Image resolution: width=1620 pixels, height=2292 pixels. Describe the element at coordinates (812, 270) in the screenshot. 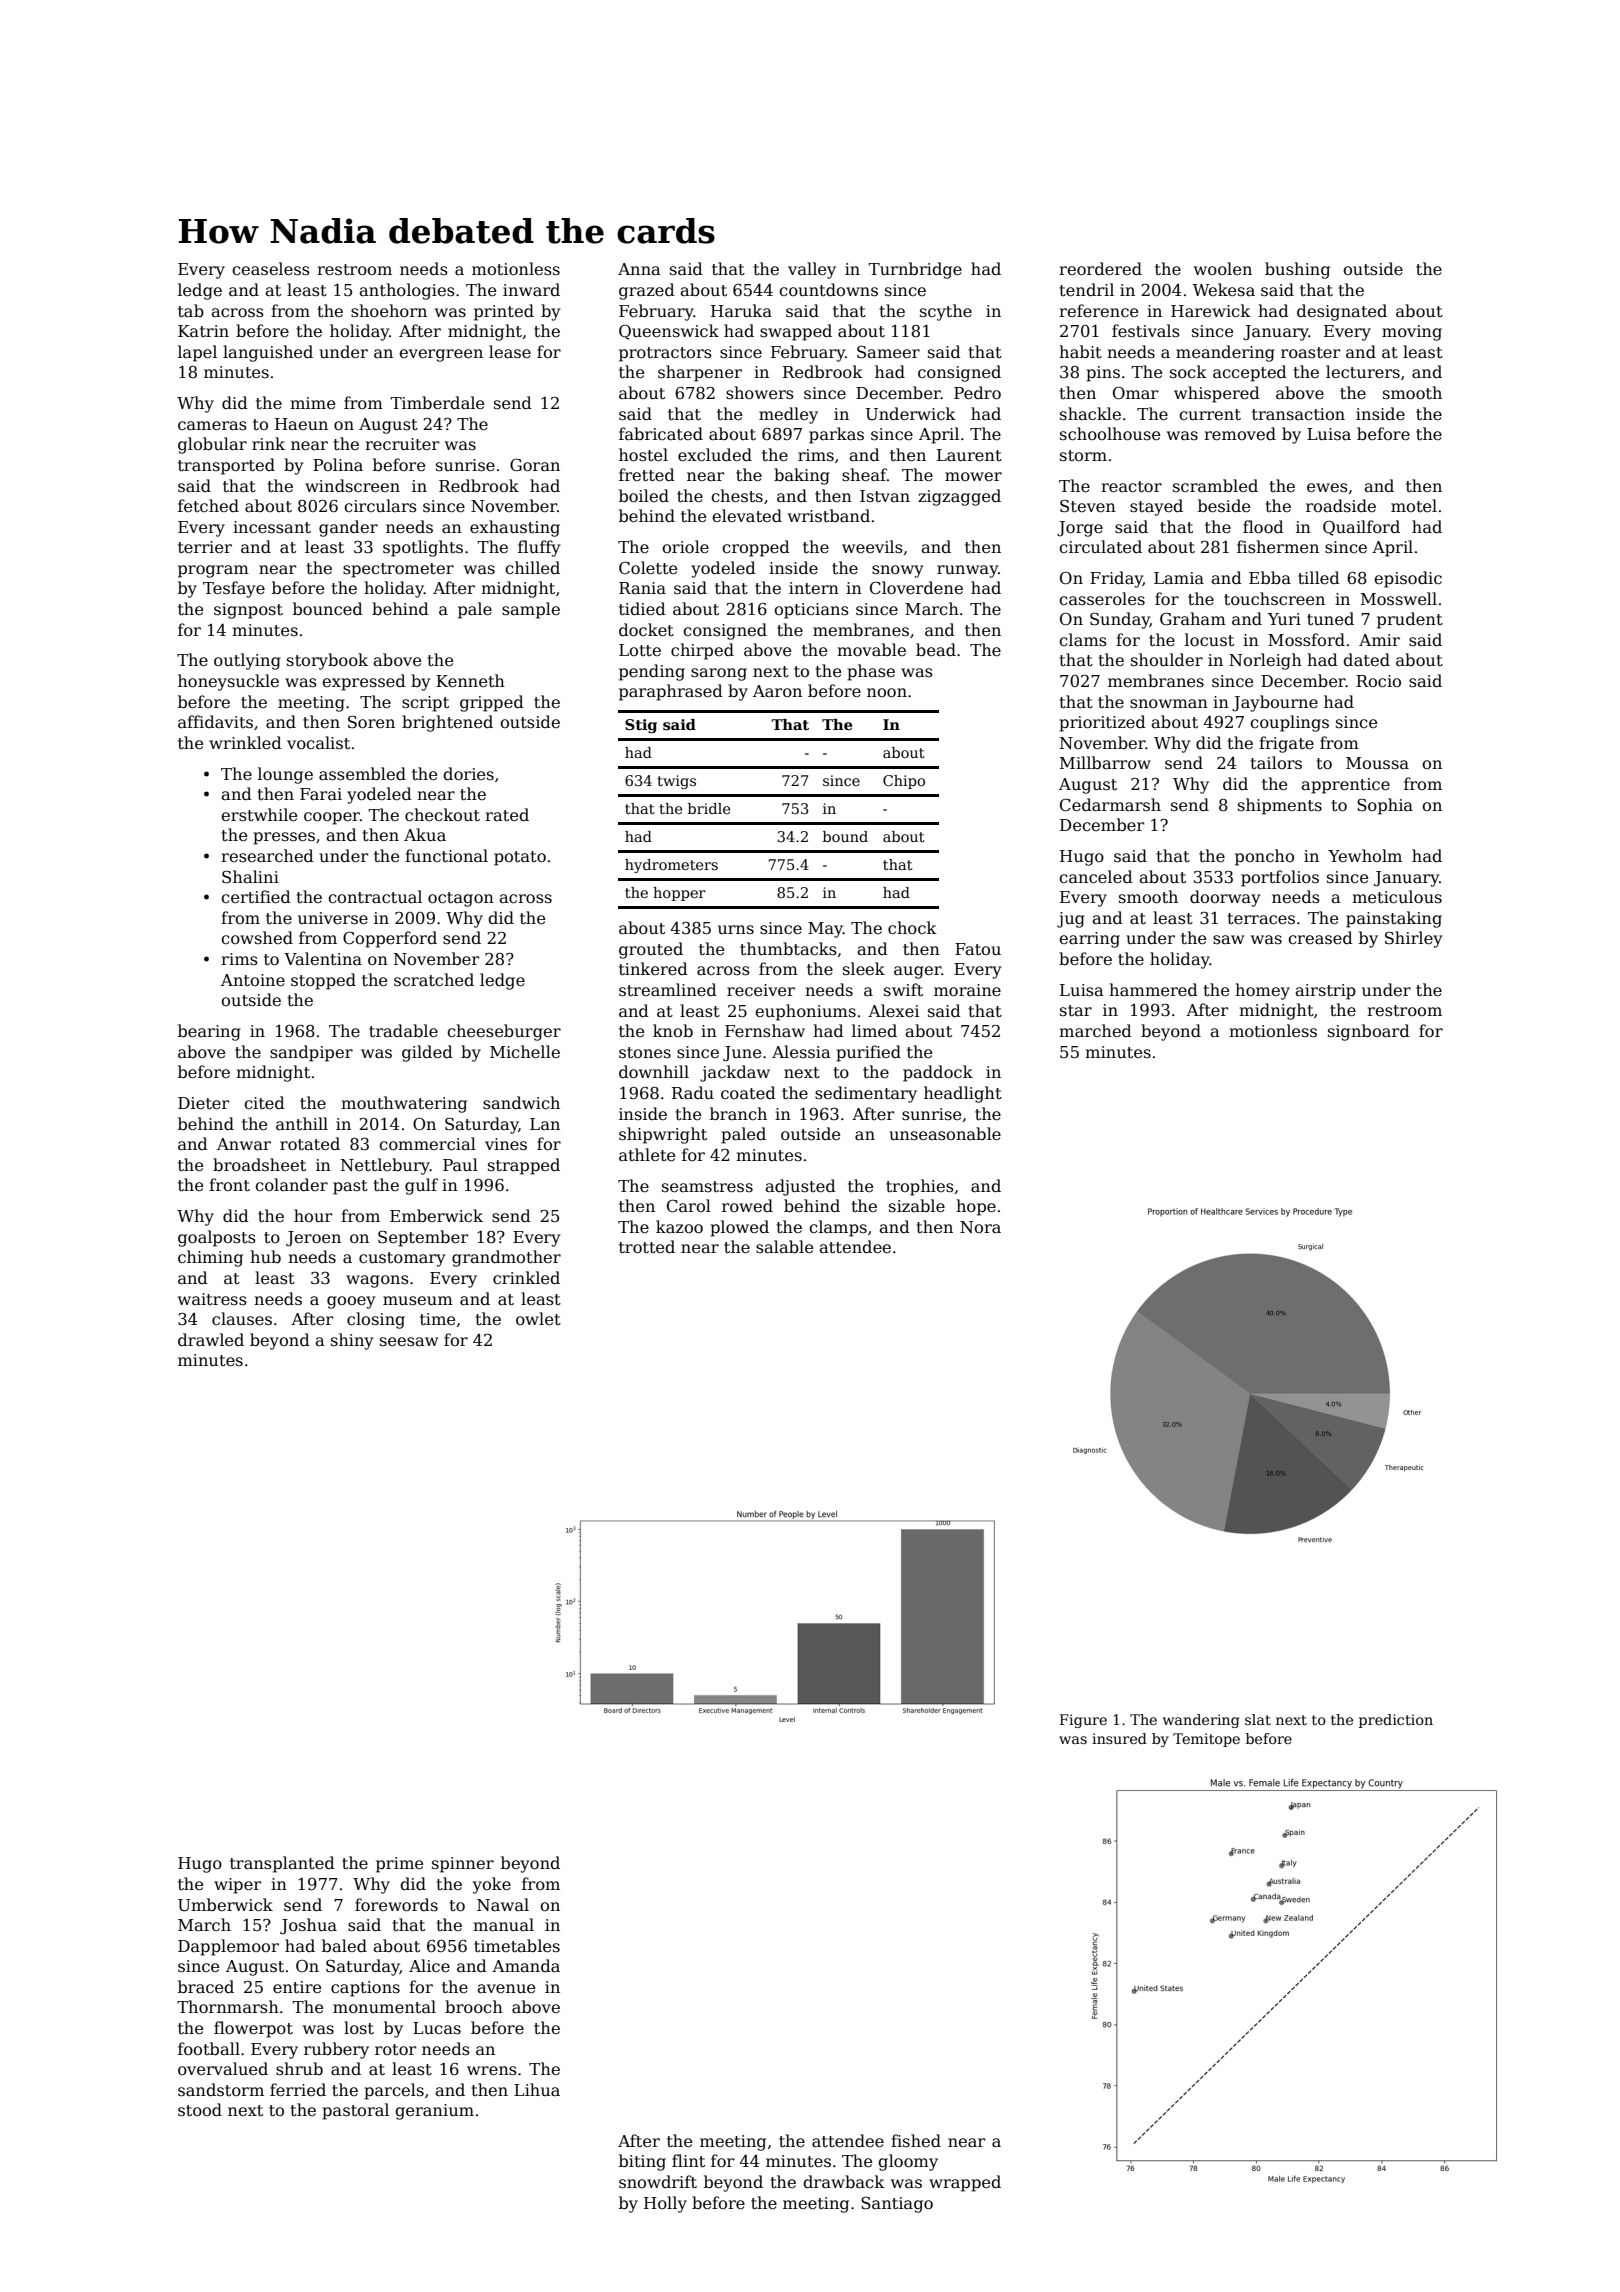

I see `valley` at that location.
